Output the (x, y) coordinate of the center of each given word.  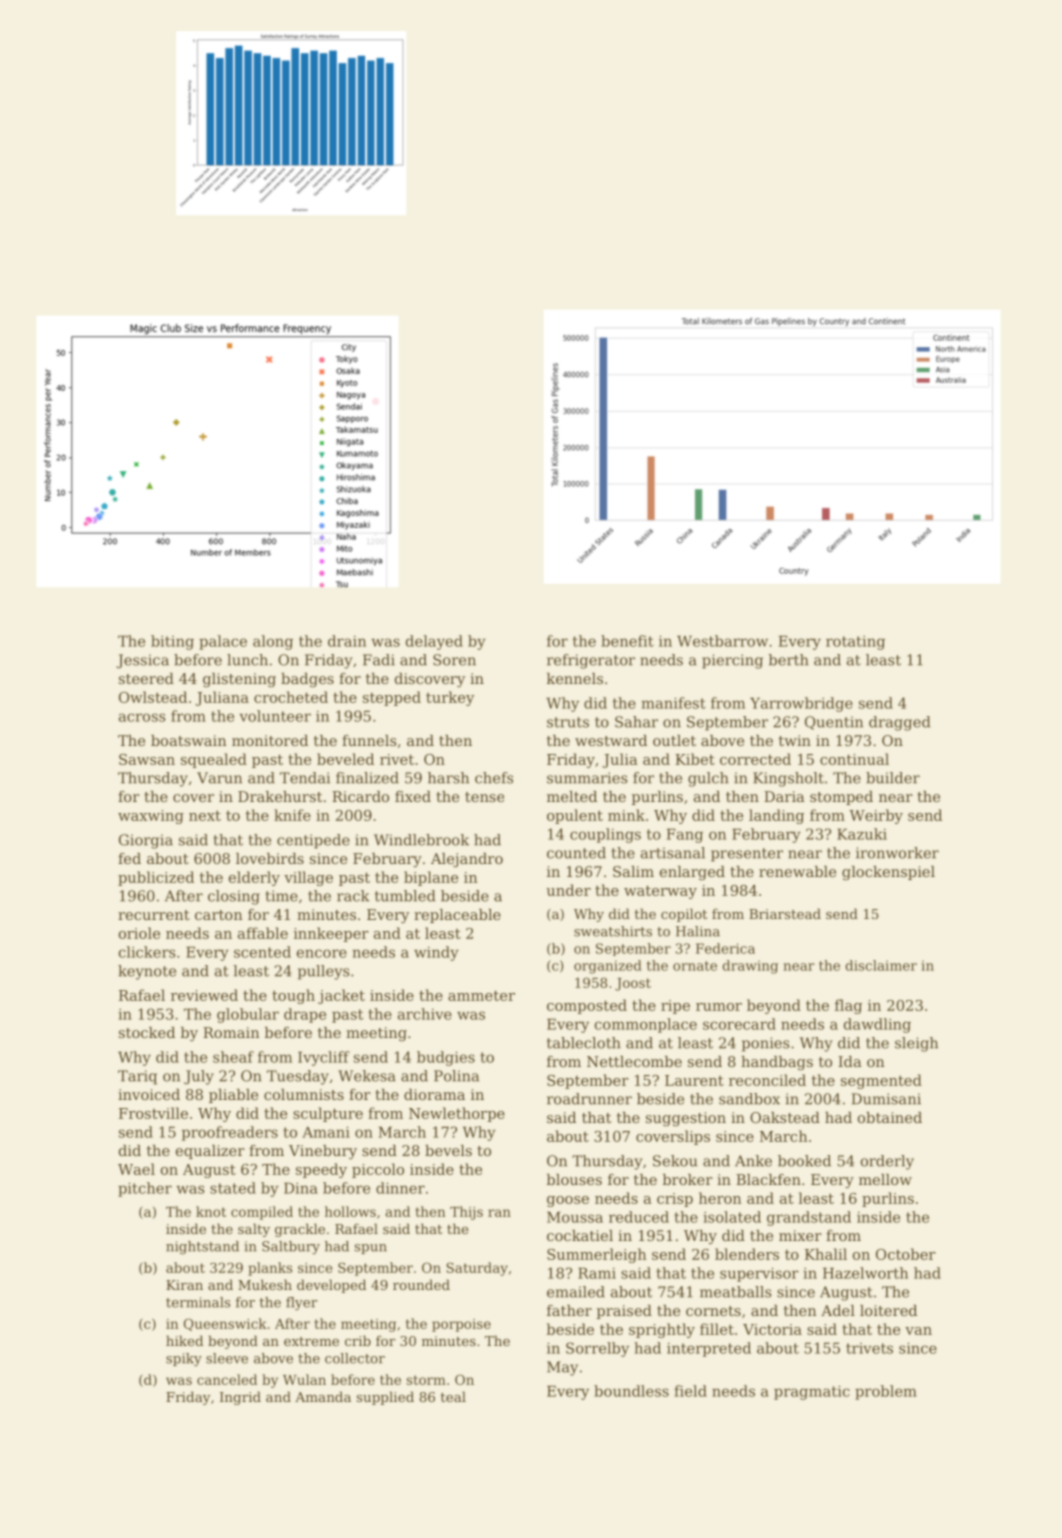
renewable (797, 871)
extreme (311, 1341)
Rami (597, 1273)
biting (172, 642)
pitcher (145, 1189)
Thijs (466, 1213)
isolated (732, 1217)
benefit (627, 641)
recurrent (154, 915)
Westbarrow (722, 641)
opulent (575, 816)
